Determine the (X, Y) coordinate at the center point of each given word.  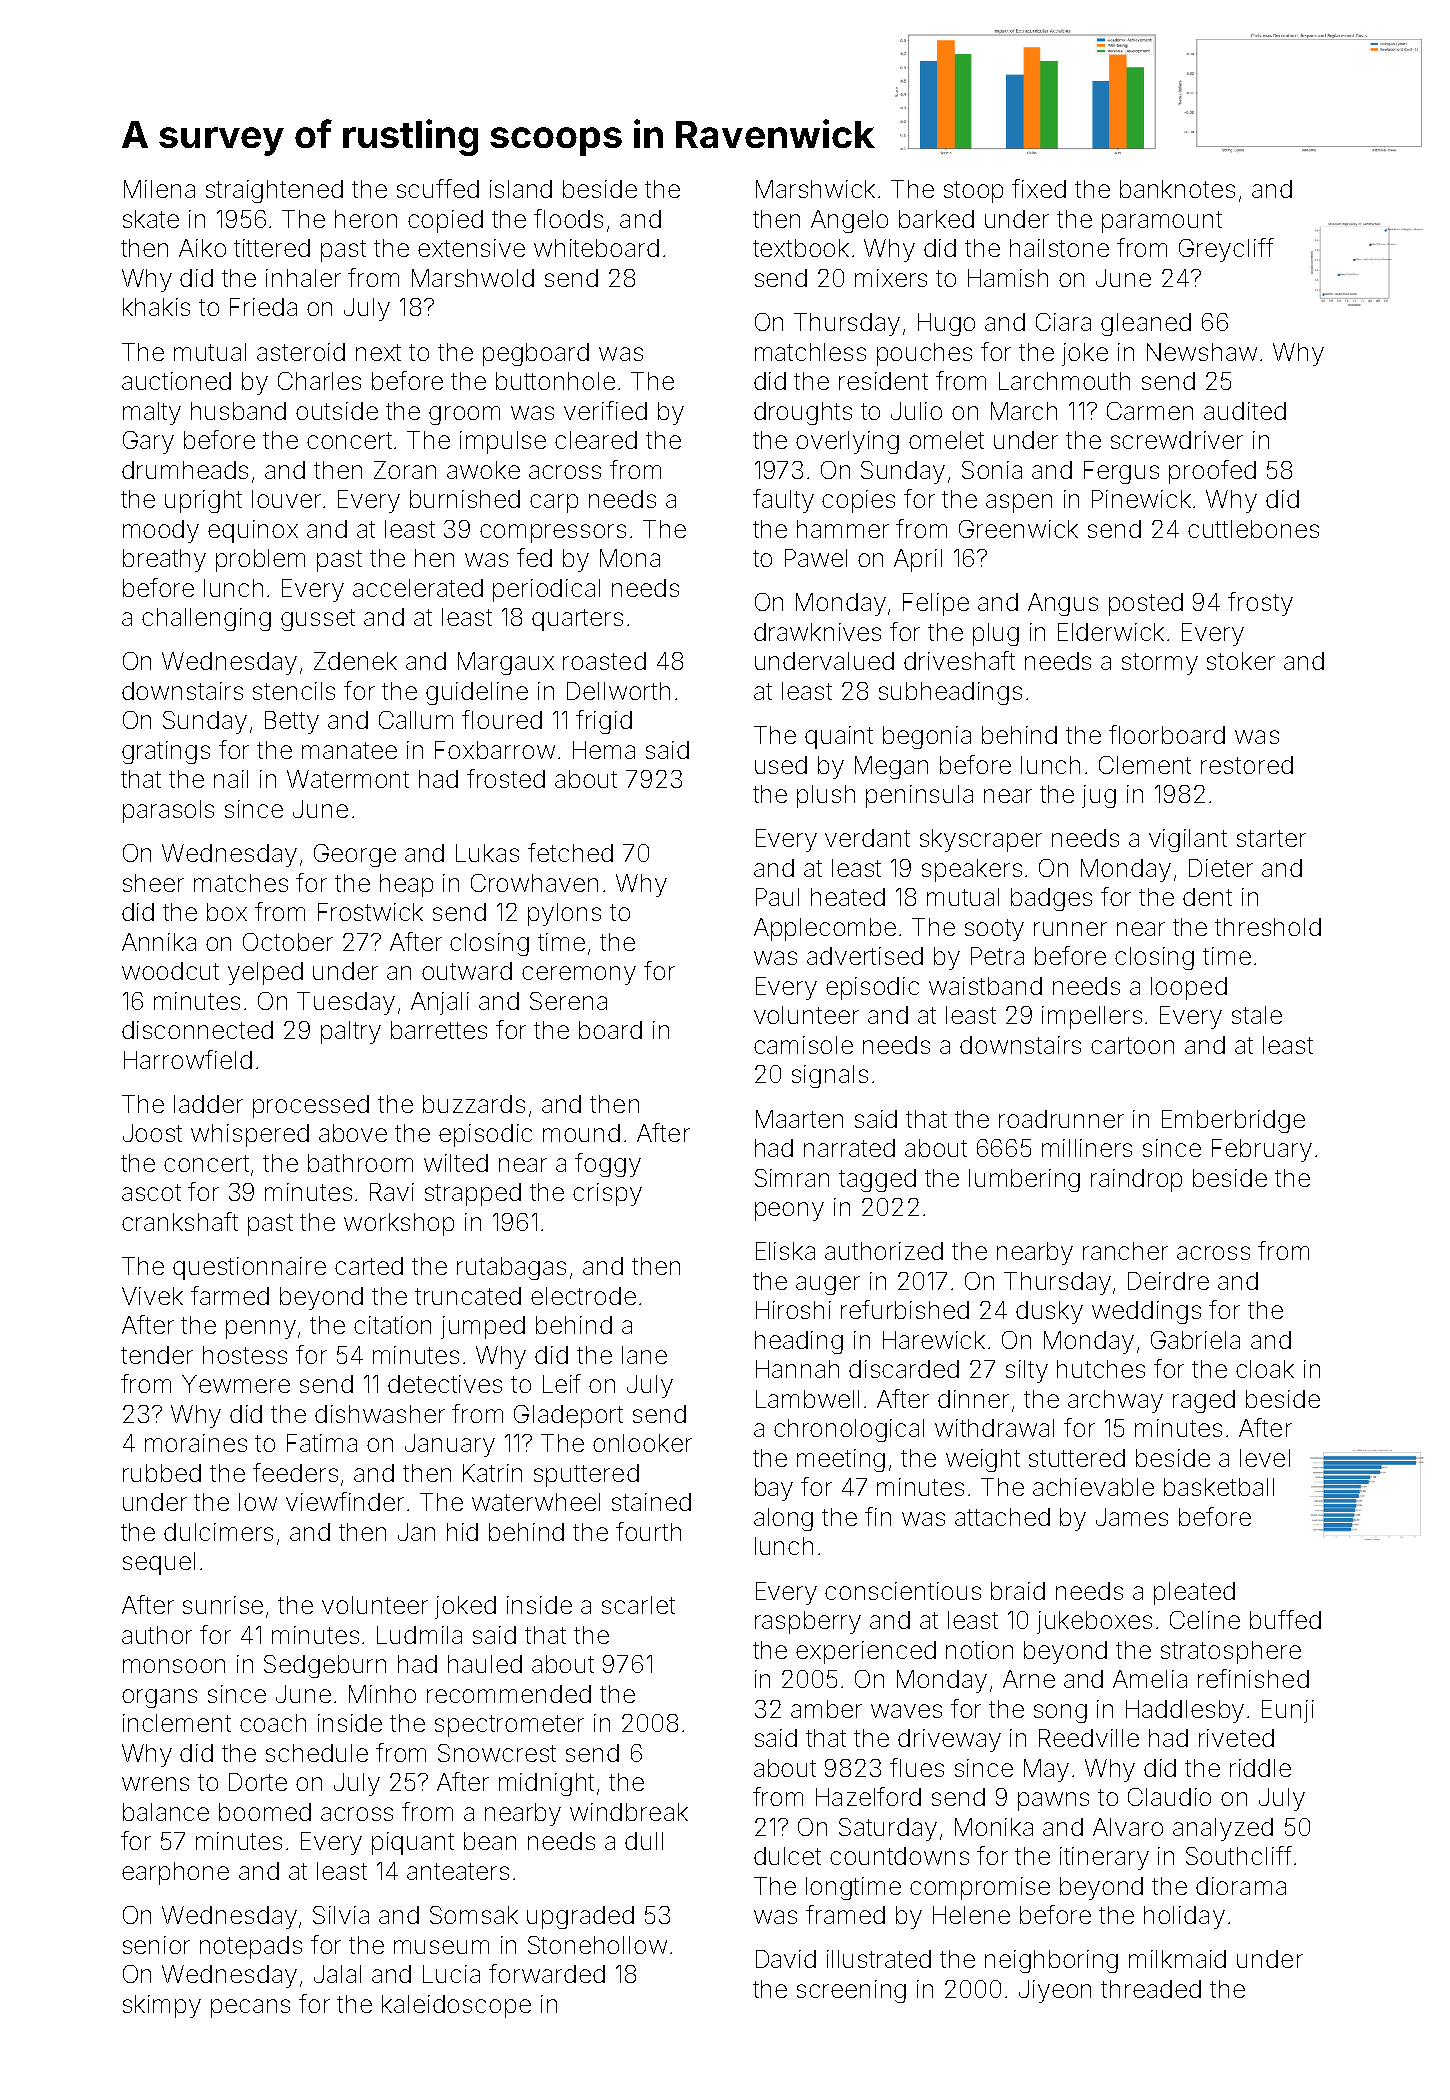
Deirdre (1168, 1281)
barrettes (439, 1030)
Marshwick (815, 189)
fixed (1039, 188)
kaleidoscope (456, 2006)
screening (851, 1991)
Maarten (799, 1119)
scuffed (438, 188)
